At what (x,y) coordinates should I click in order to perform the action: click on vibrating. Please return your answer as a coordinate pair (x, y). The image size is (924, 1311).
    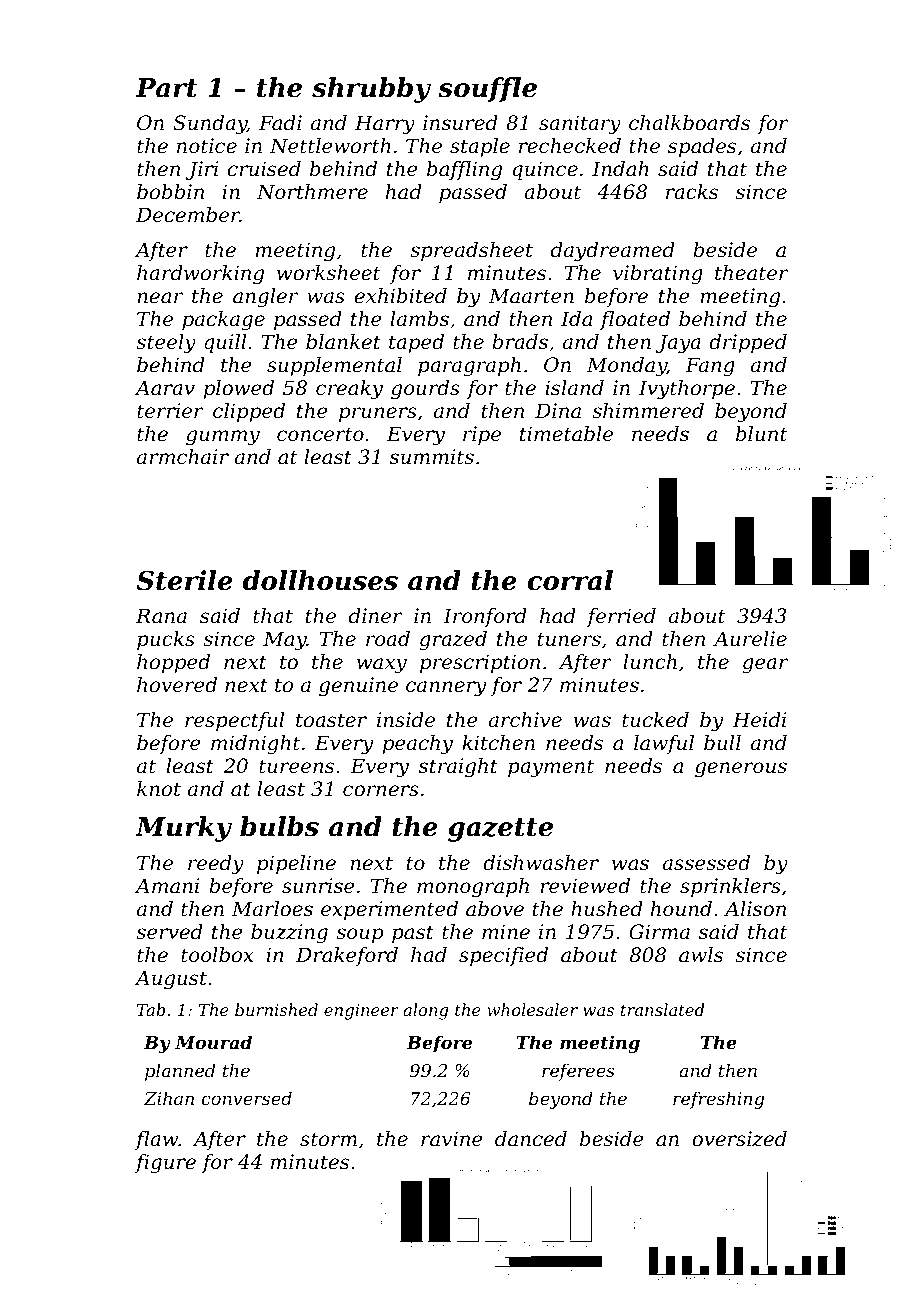
    Looking at the image, I should click on (658, 275).
